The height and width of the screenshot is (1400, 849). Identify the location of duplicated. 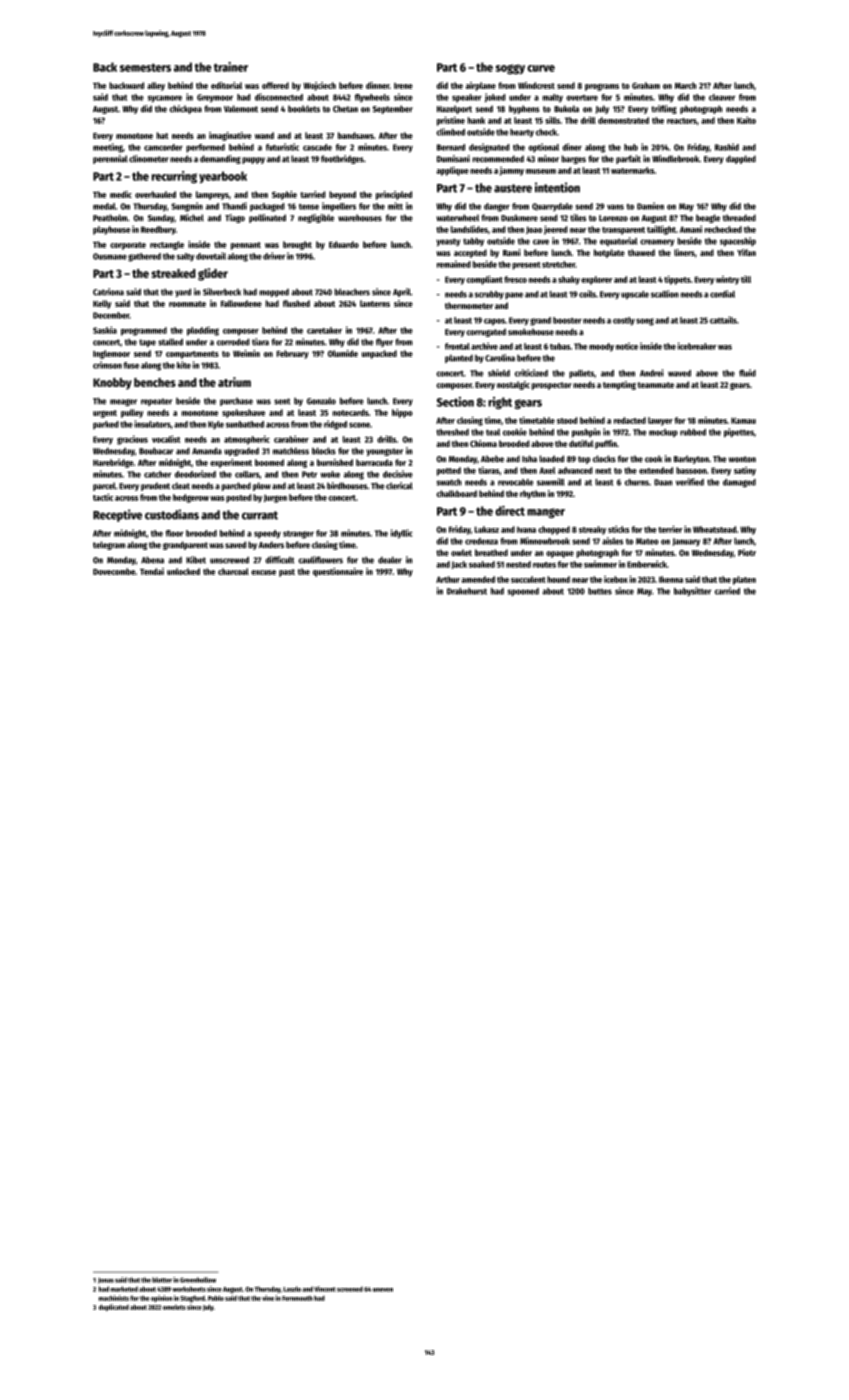
(114, 1307).
